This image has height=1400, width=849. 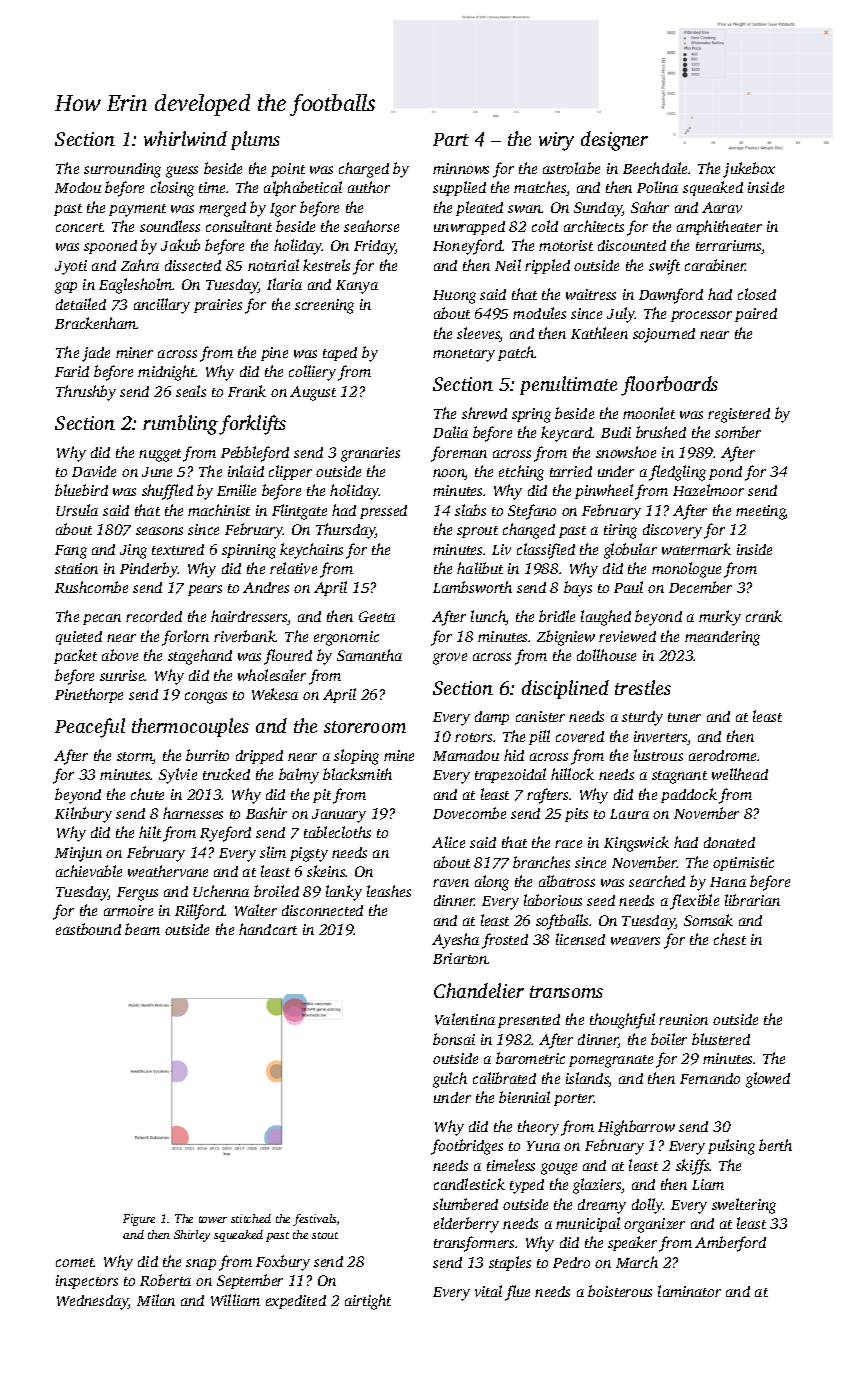 What do you see at coordinates (213, 1219) in the image?
I see `tower` at bounding box center [213, 1219].
